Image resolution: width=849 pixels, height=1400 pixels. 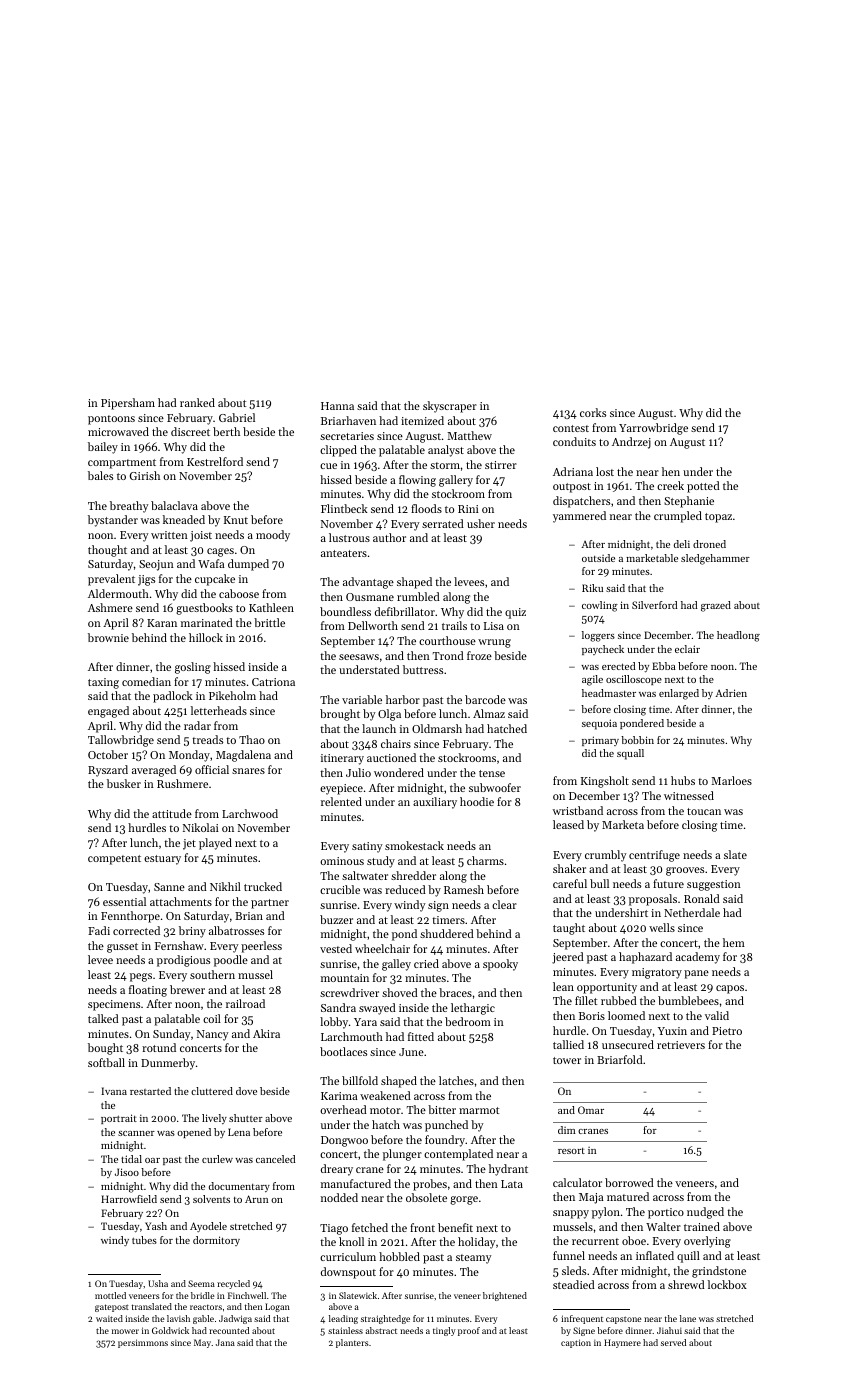 What do you see at coordinates (111, 420) in the screenshot?
I see `pontoons` at bounding box center [111, 420].
